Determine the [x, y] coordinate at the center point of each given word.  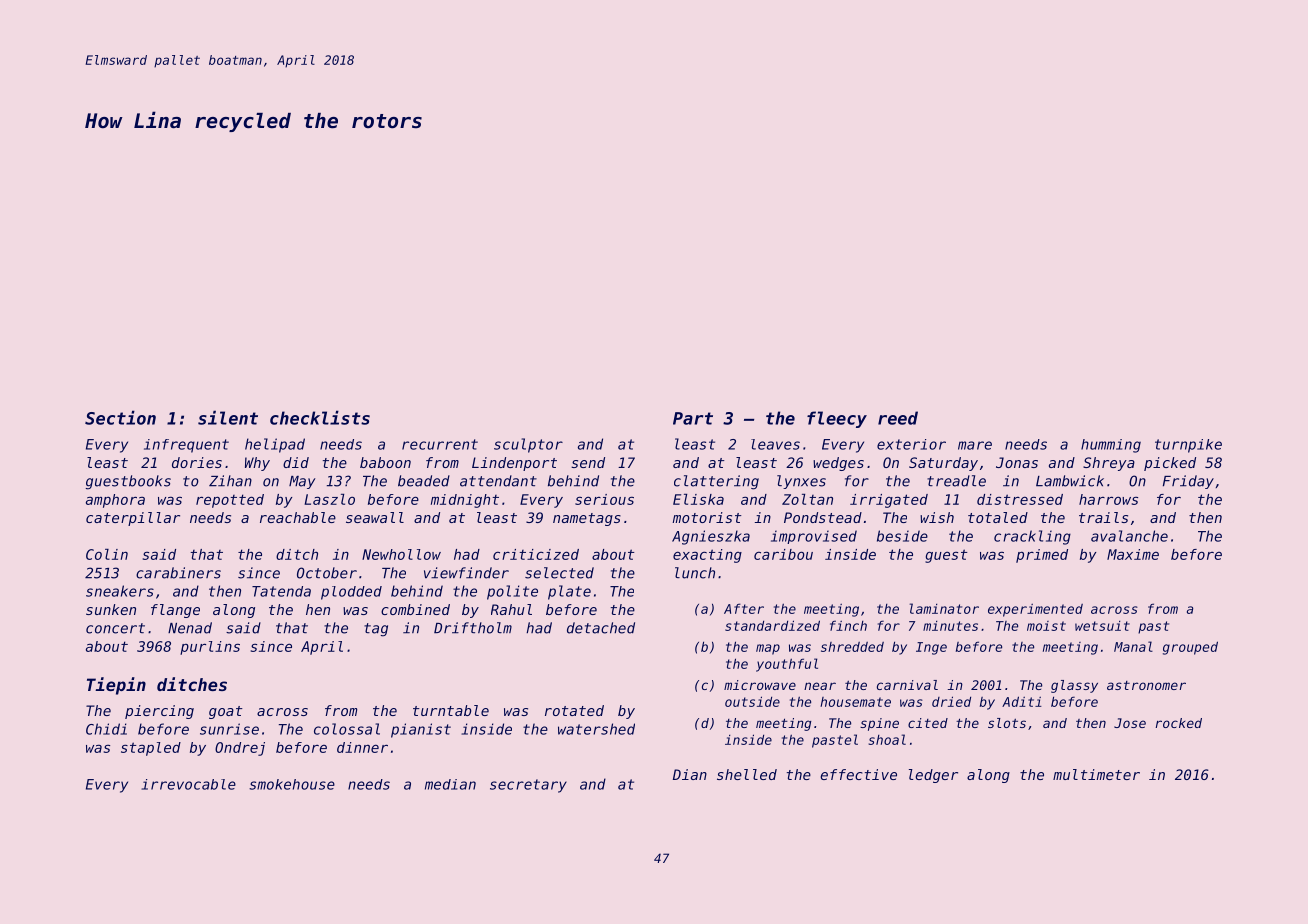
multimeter [1096, 774]
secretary [528, 786]
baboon [385, 462]
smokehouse [292, 784]
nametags [587, 519]
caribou [783, 554]
